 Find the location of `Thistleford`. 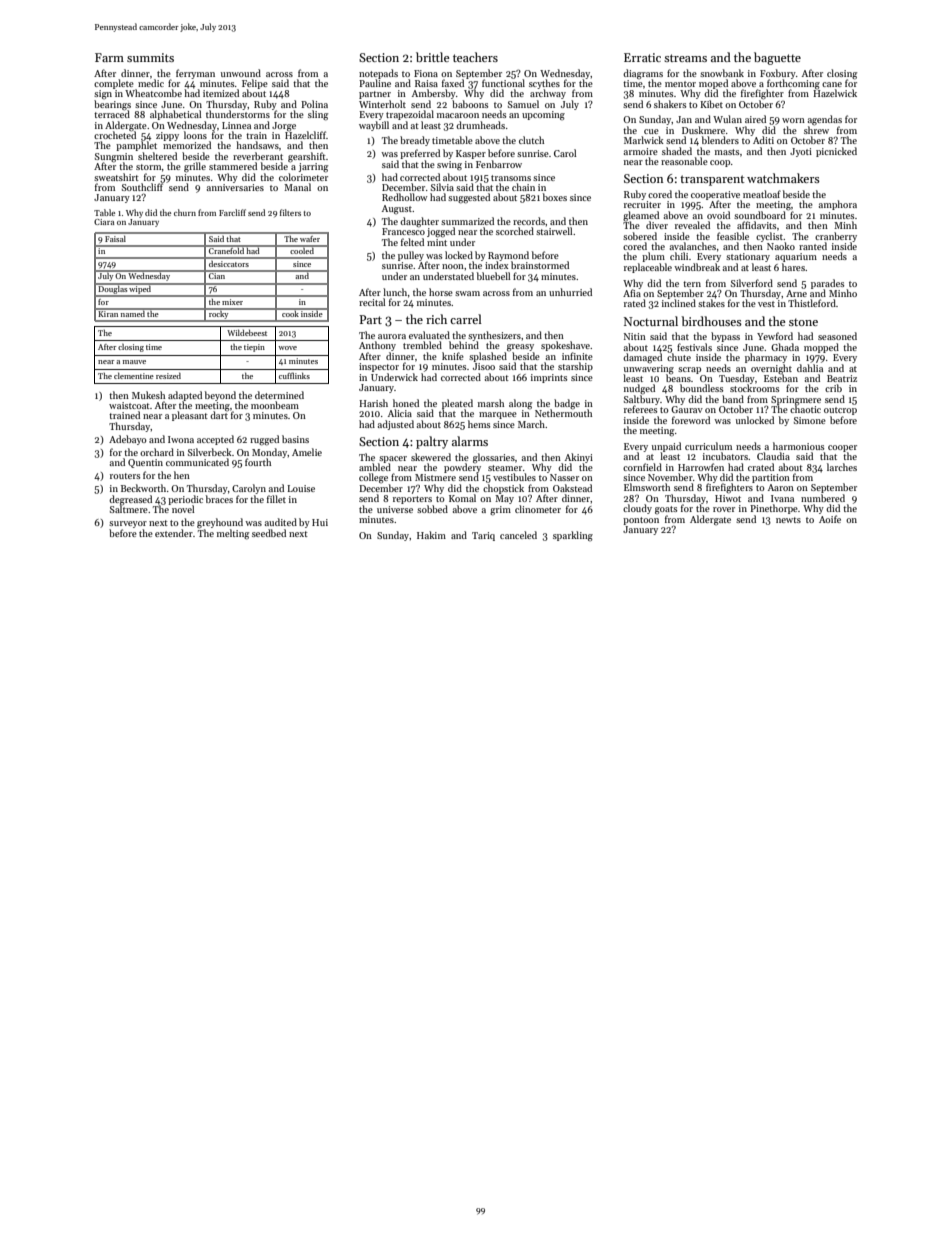

Thistleford is located at coordinates (812, 303).
